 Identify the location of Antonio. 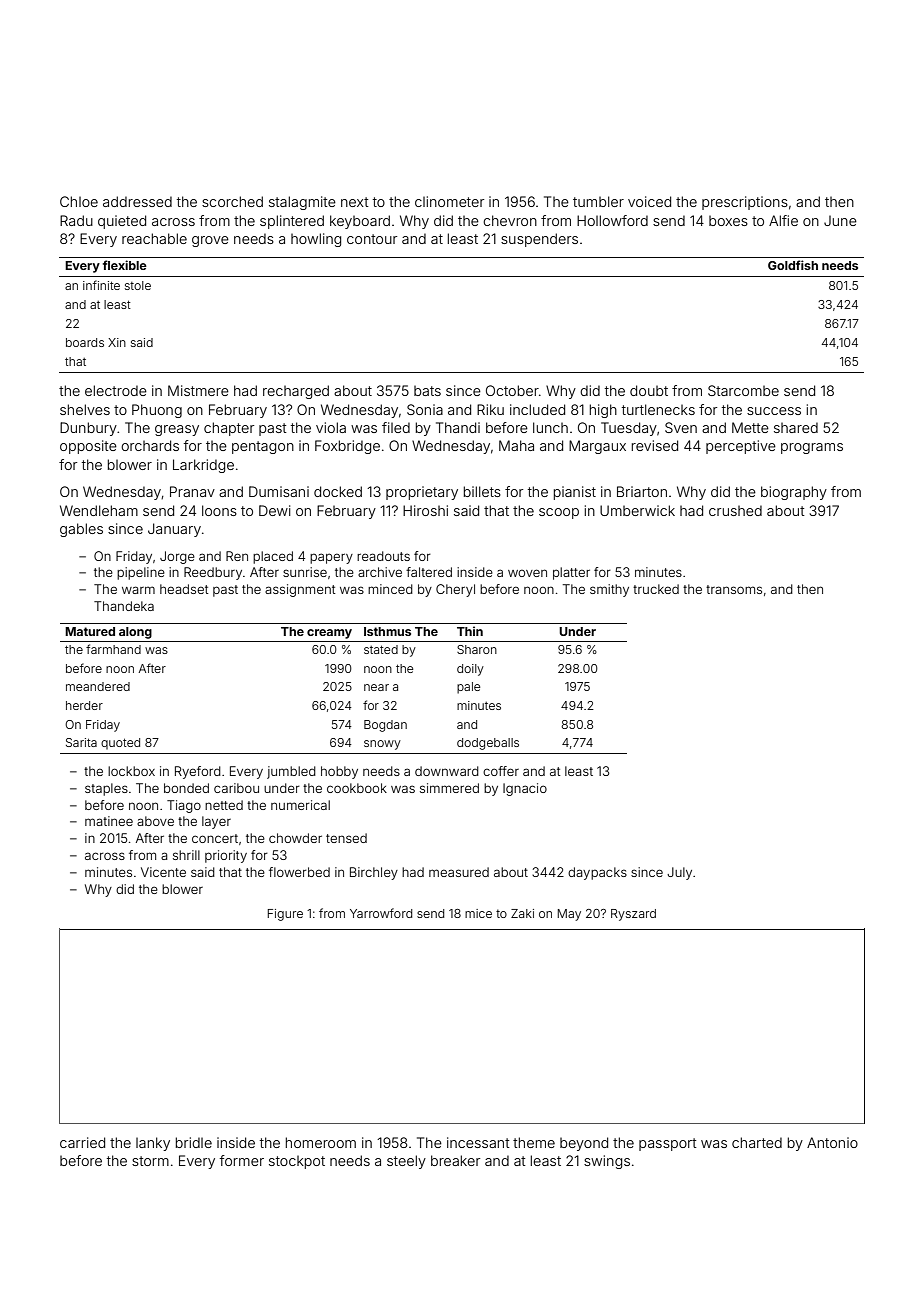
(832, 1142).
